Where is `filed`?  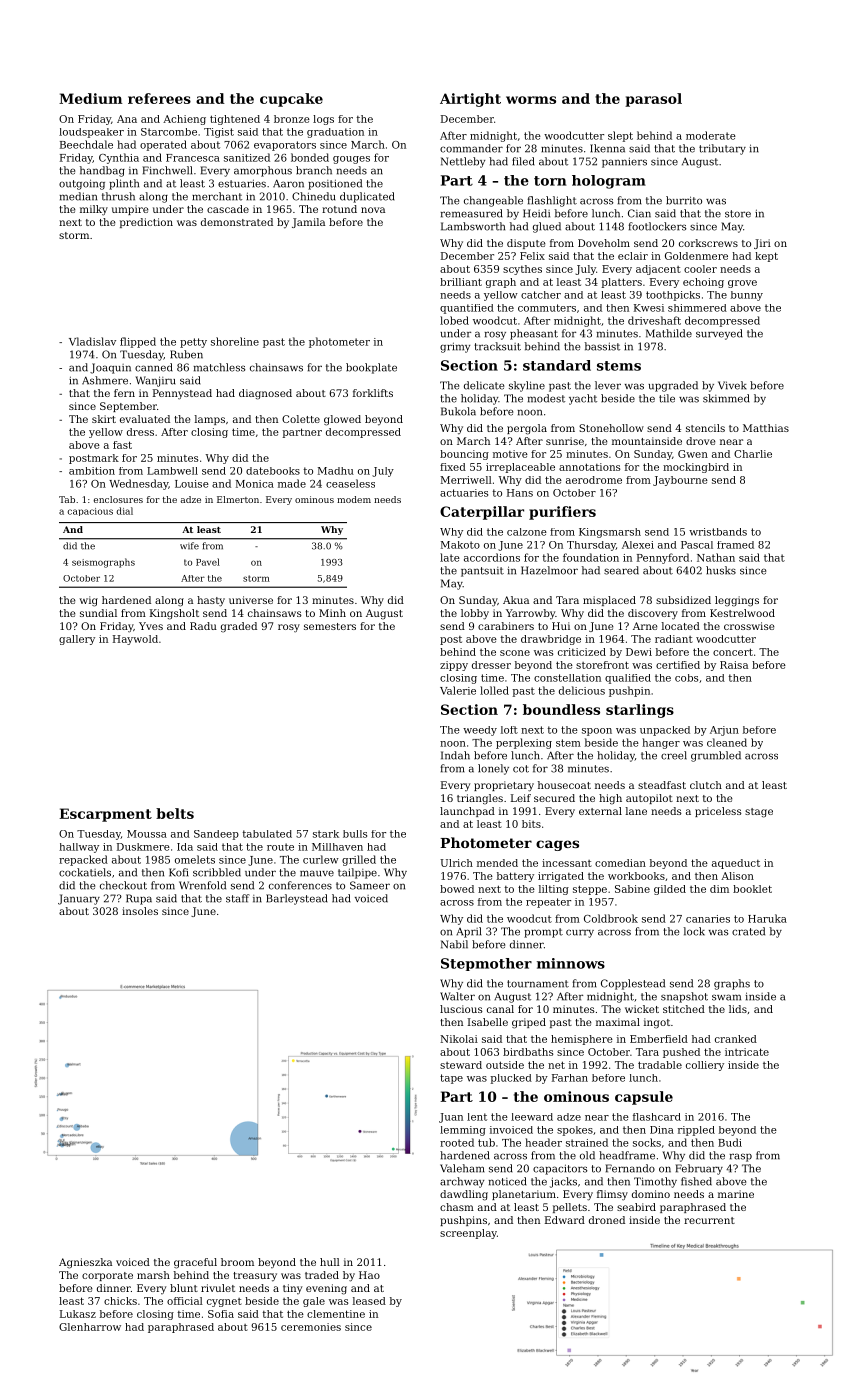
filed is located at coordinates (523, 161).
